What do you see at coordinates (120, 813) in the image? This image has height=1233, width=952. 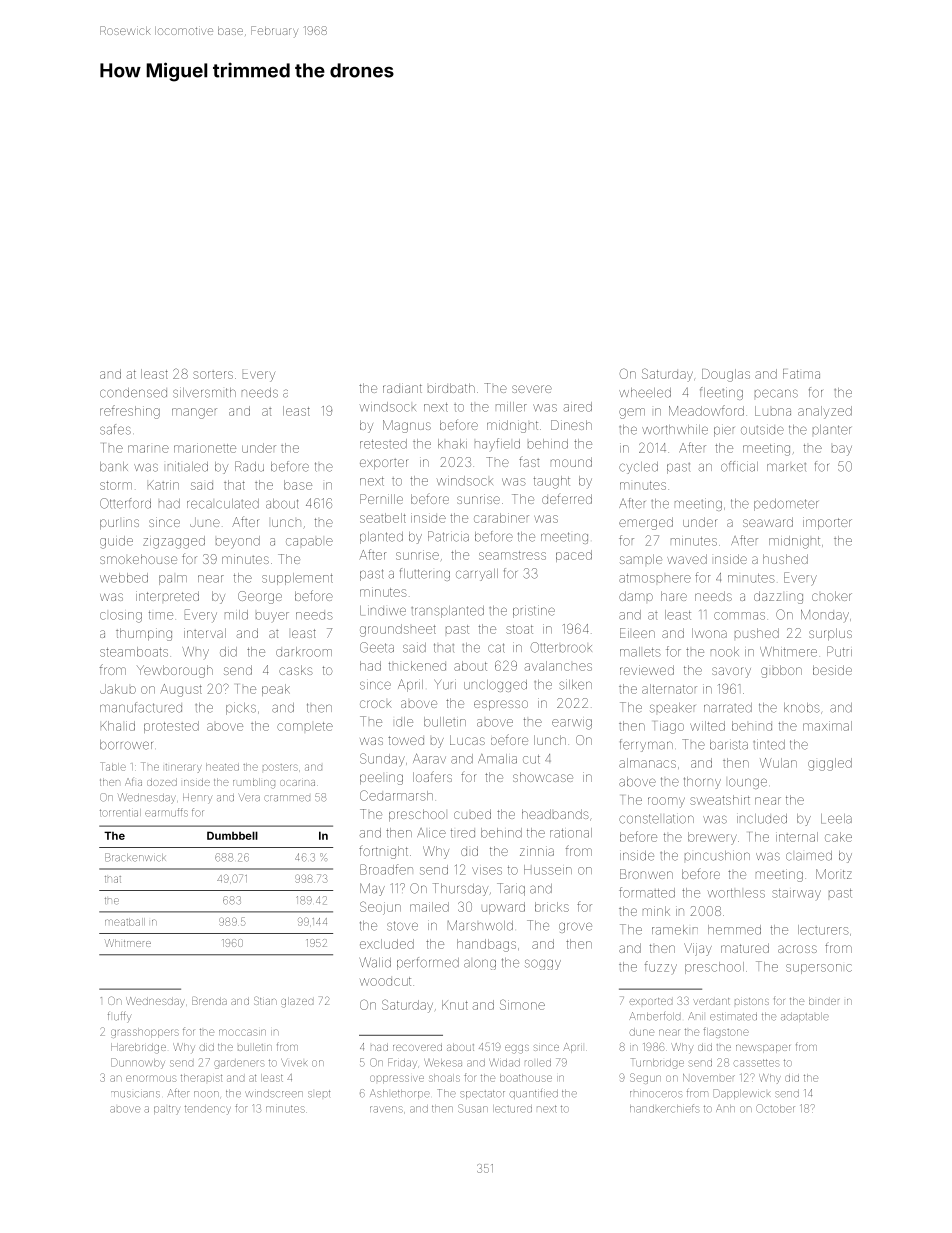 I see `torrential` at bounding box center [120, 813].
